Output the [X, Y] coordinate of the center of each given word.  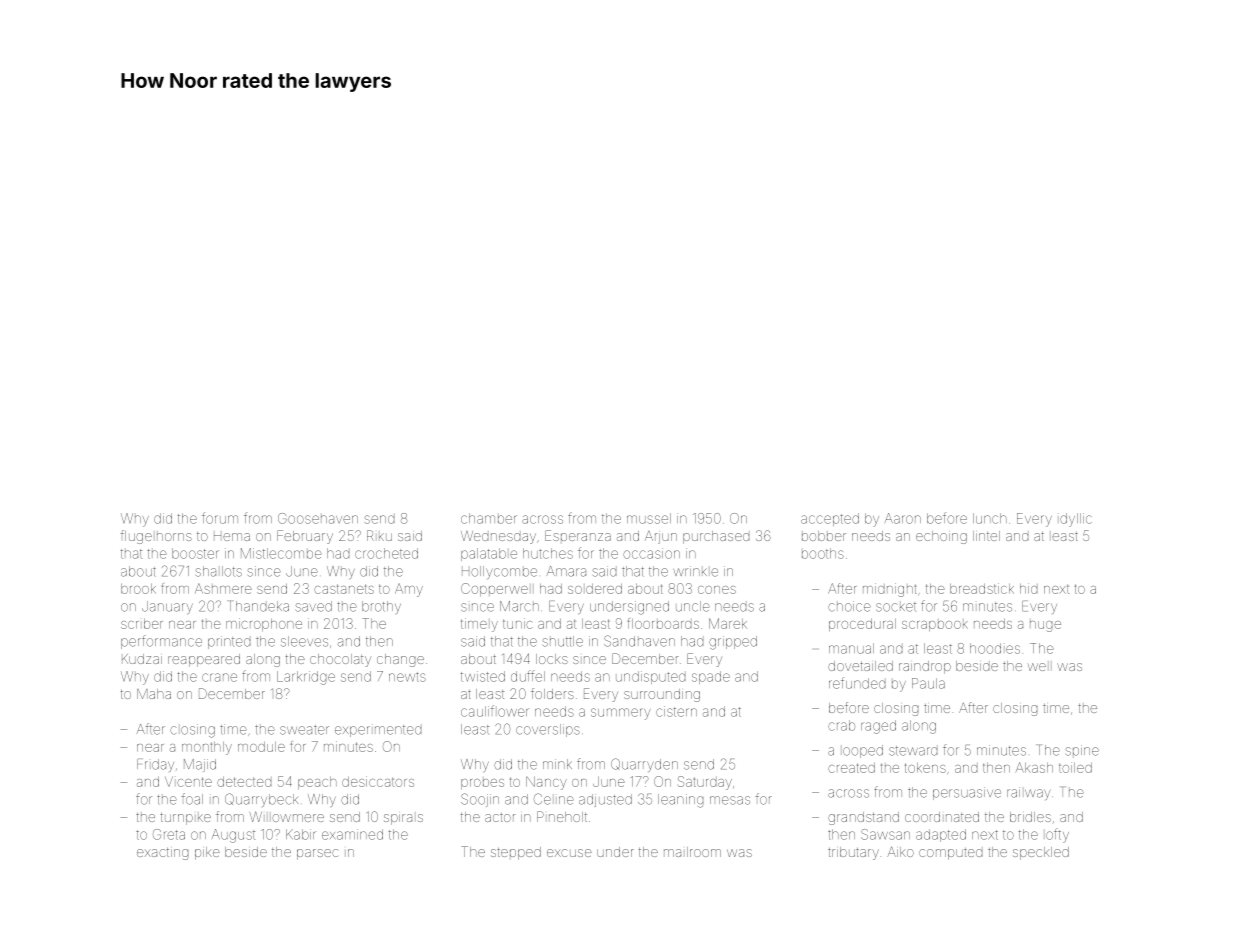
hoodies [995, 648]
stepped [516, 853]
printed [229, 642]
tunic [518, 623]
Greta [169, 834]
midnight [890, 590]
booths [823, 553]
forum [220, 518]
